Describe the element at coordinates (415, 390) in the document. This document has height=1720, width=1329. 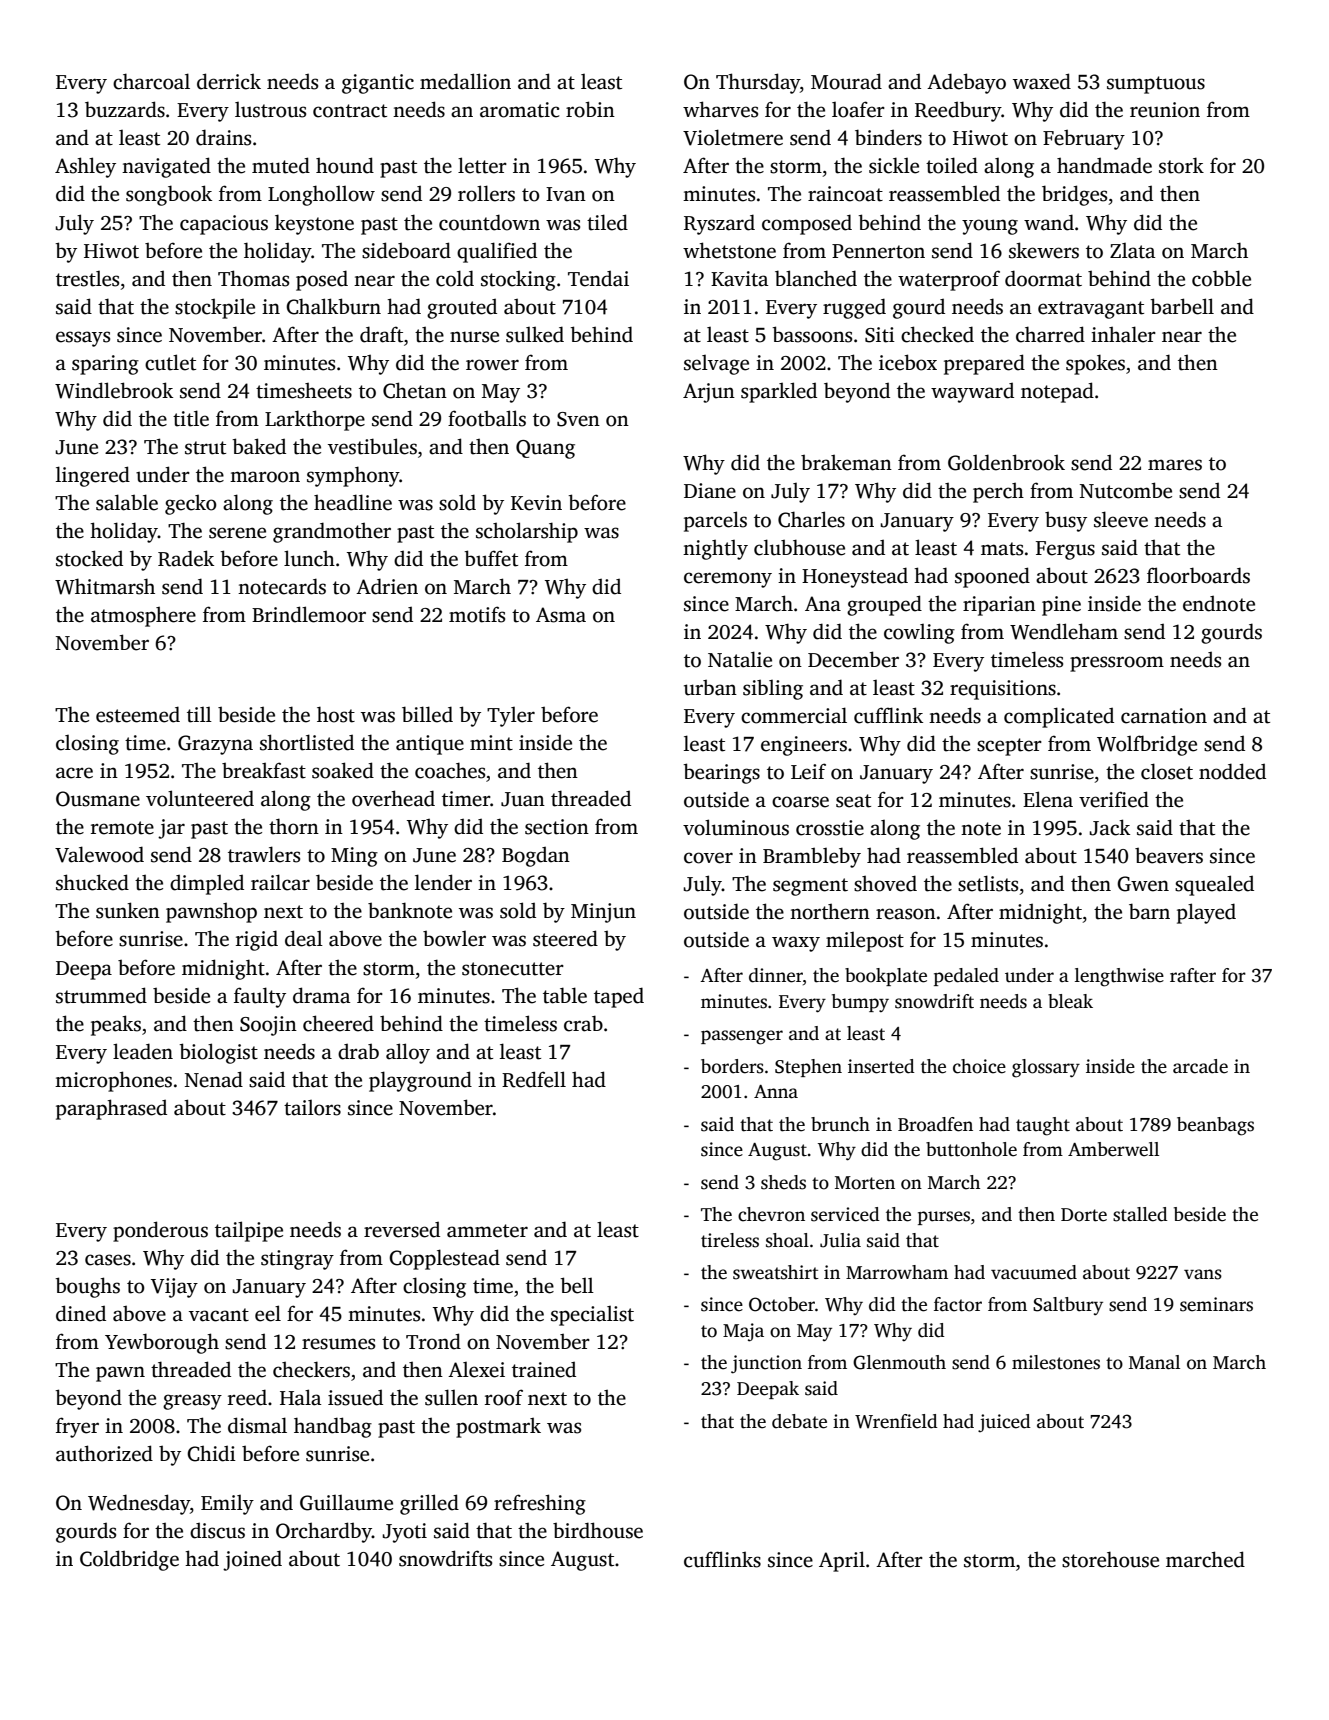
I see `Chetan` at that location.
